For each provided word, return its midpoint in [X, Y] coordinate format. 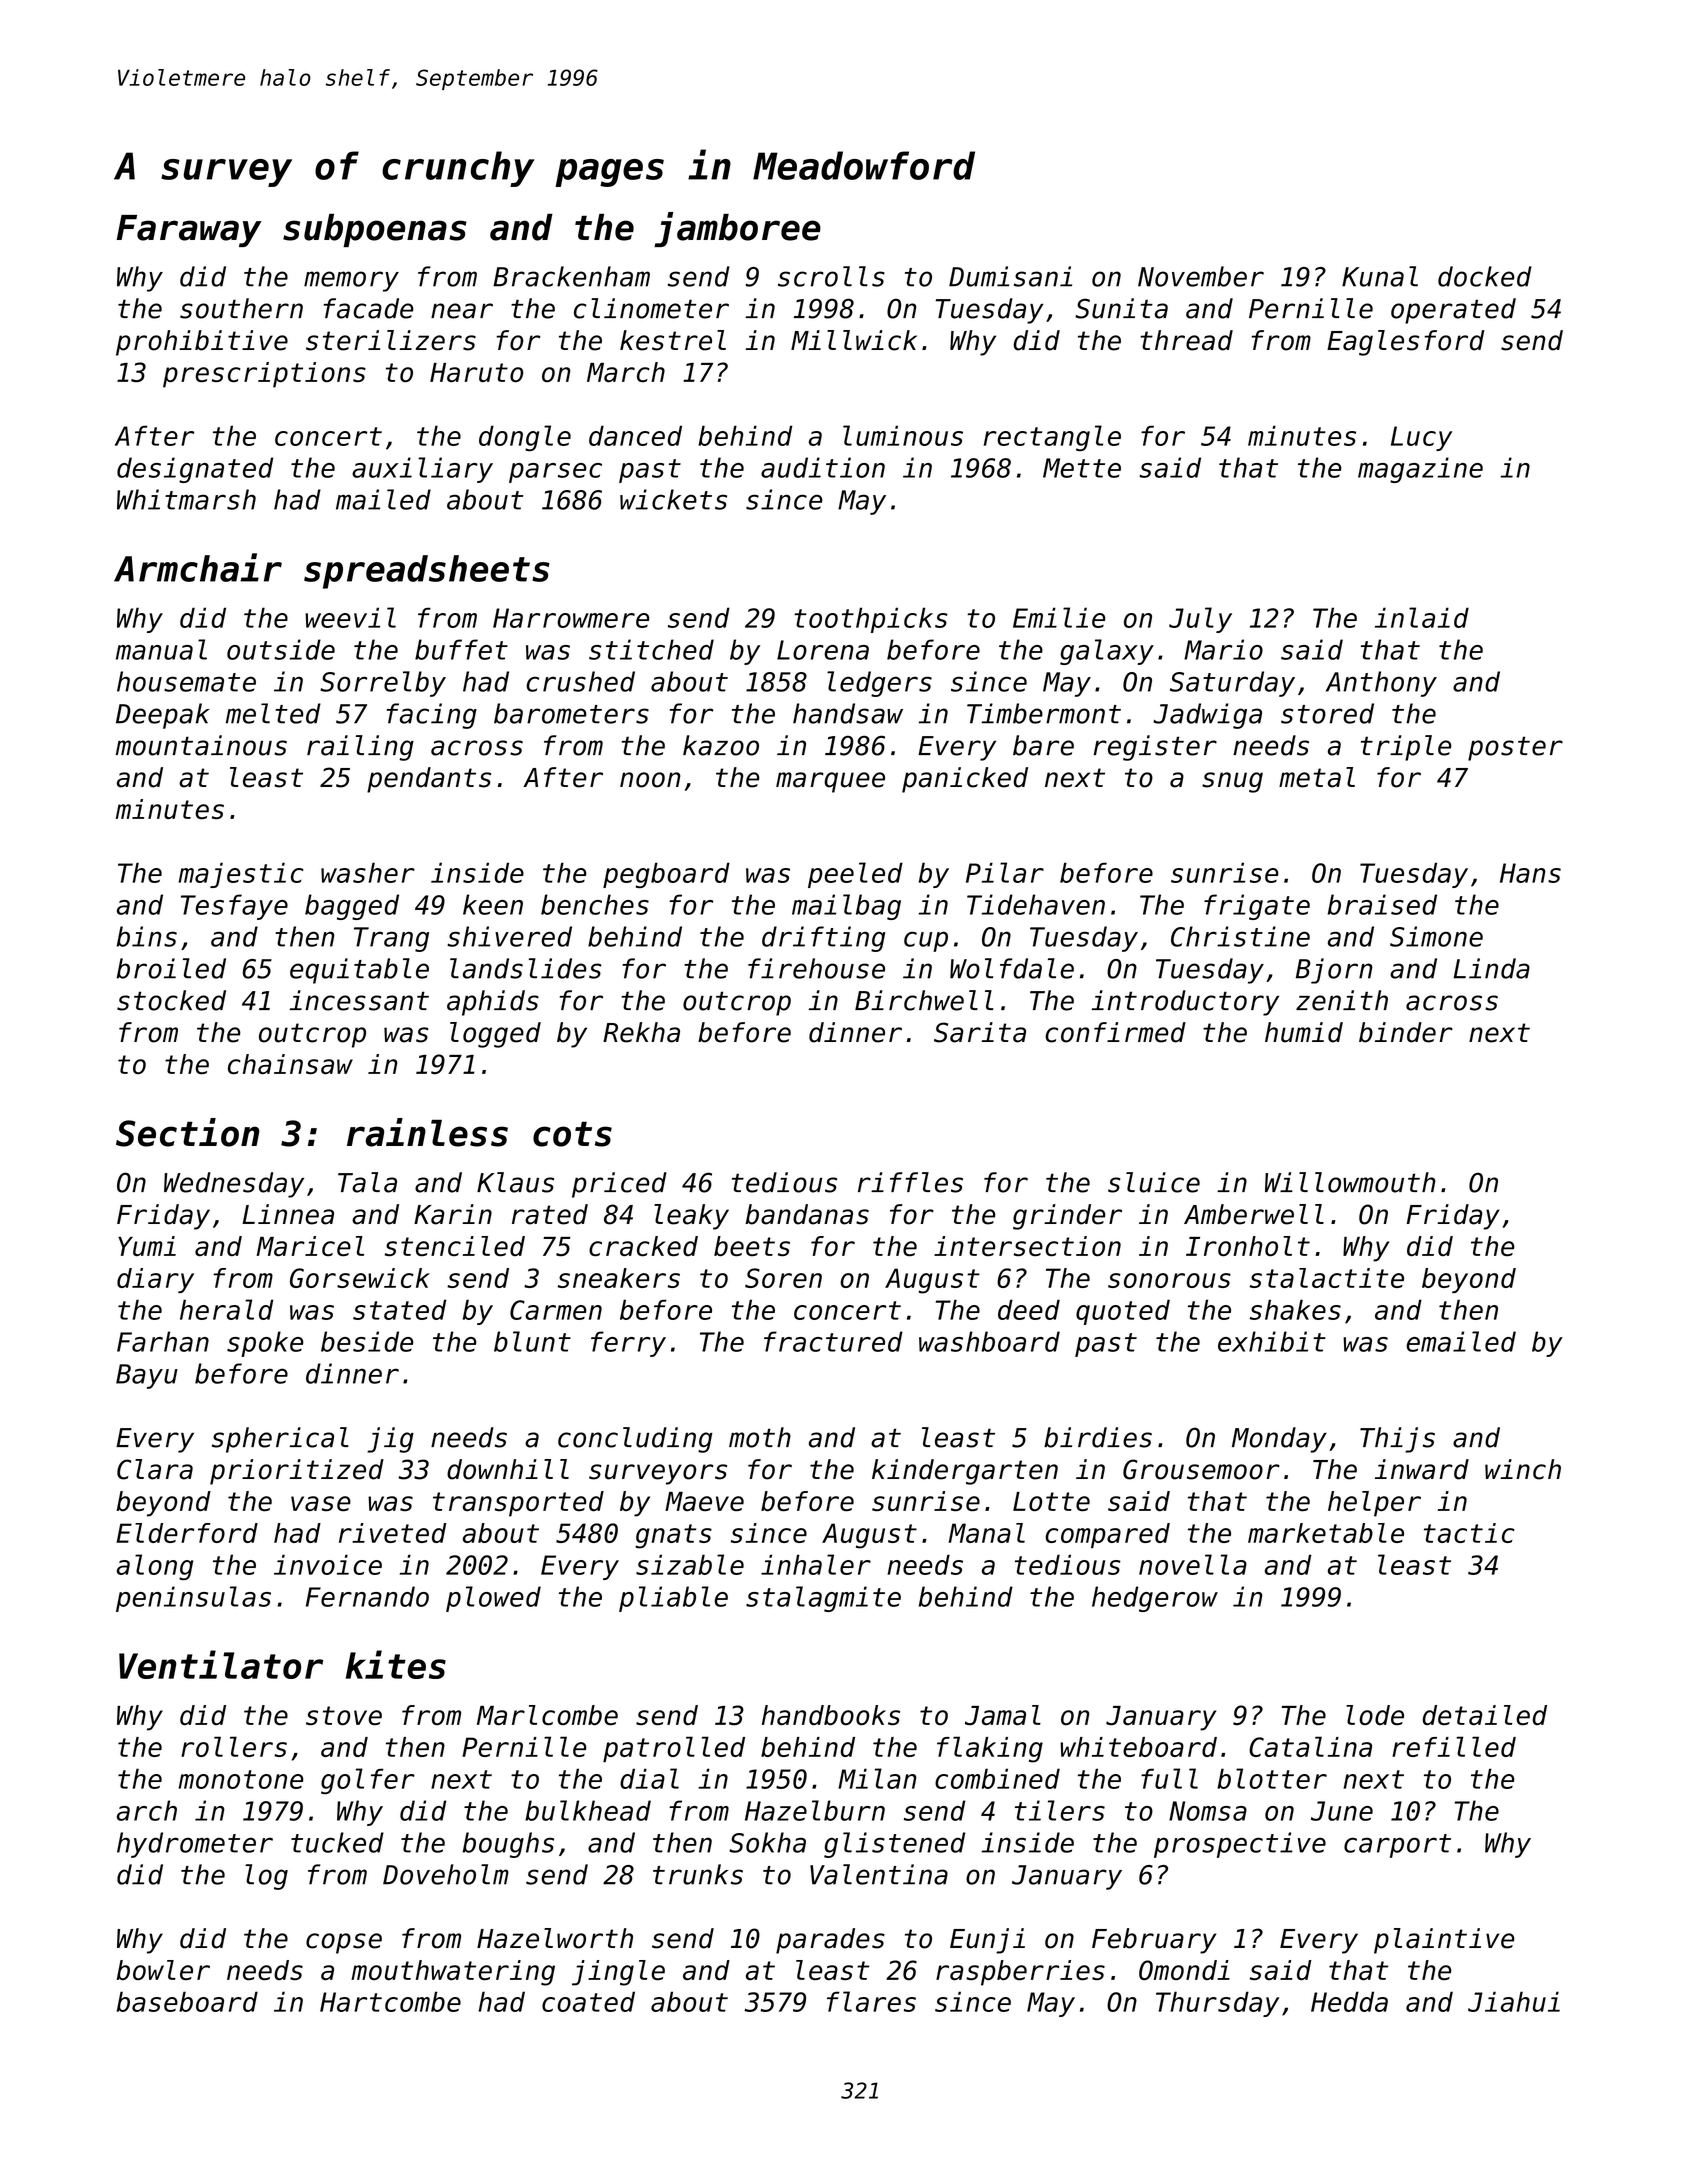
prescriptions [264, 375]
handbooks [831, 1715]
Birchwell [924, 1000]
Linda [1491, 968]
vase [321, 1504]
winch [1523, 1469]
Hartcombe [390, 2001]
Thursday [1217, 2004]
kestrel [673, 340]
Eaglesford [1405, 343]
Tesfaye [234, 907]
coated [588, 2001]
